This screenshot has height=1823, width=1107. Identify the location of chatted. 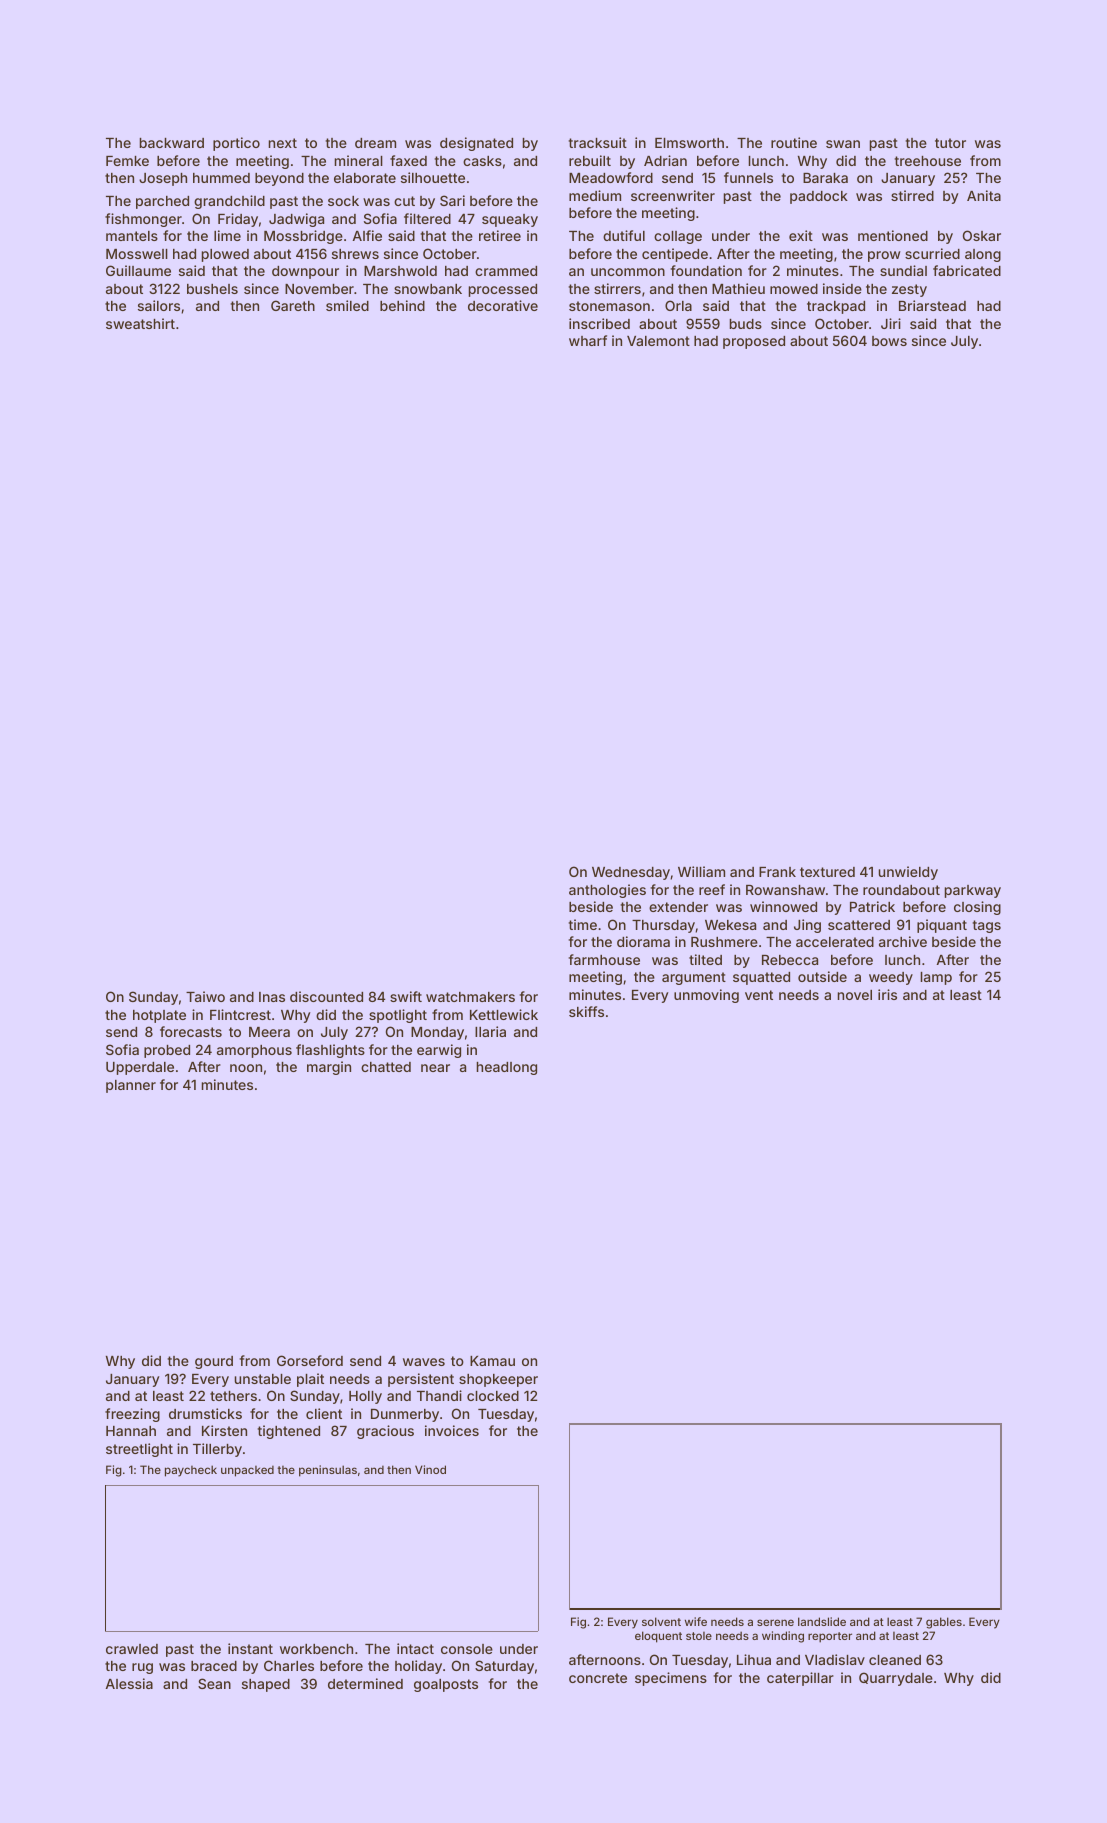
(386, 1067).
